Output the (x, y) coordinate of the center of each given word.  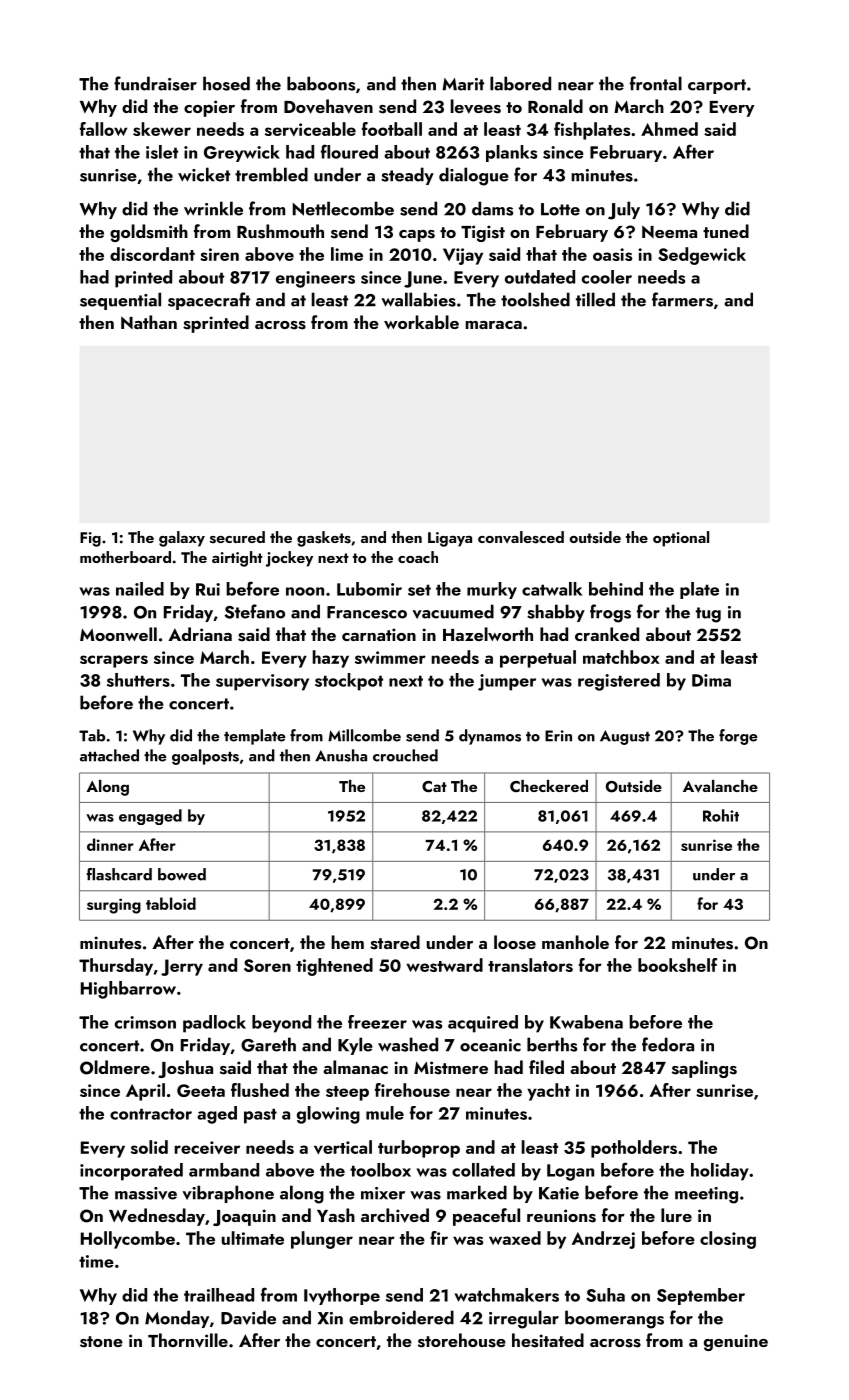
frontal (656, 83)
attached (109, 755)
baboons (321, 83)
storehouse (462, 1340)
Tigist (483, 233)
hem (348, 942)
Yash (336, 1215)
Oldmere (115, 1067)
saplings (704, 1069)
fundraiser (155, 83)
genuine (736, 1342)
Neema (669, 231)
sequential (120, 301)
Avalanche (720, 786)
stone (101, 1342)
